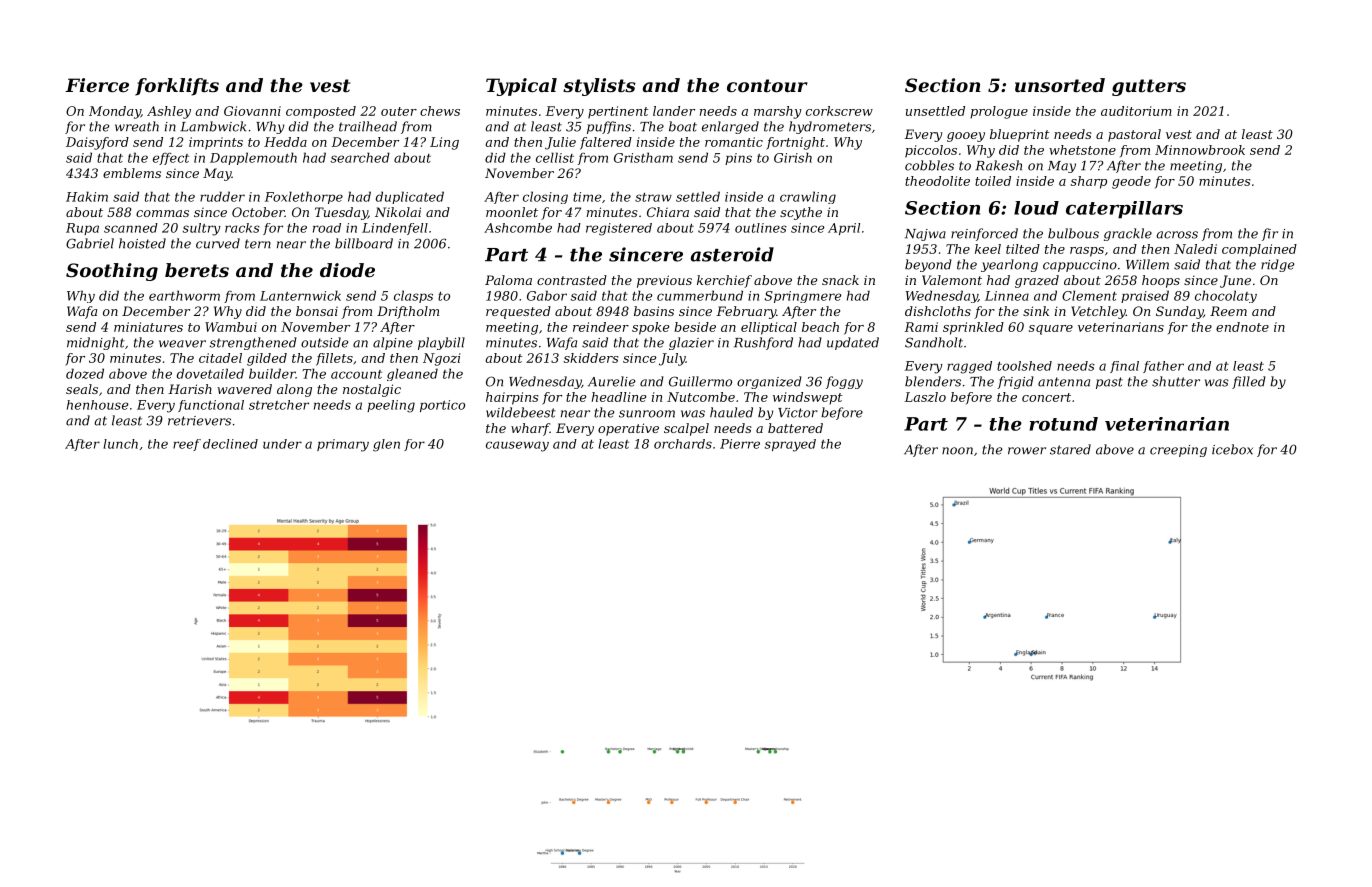 This screenshot has height=887, width=1372. I want to click on endnote, so click(1242, 327).
